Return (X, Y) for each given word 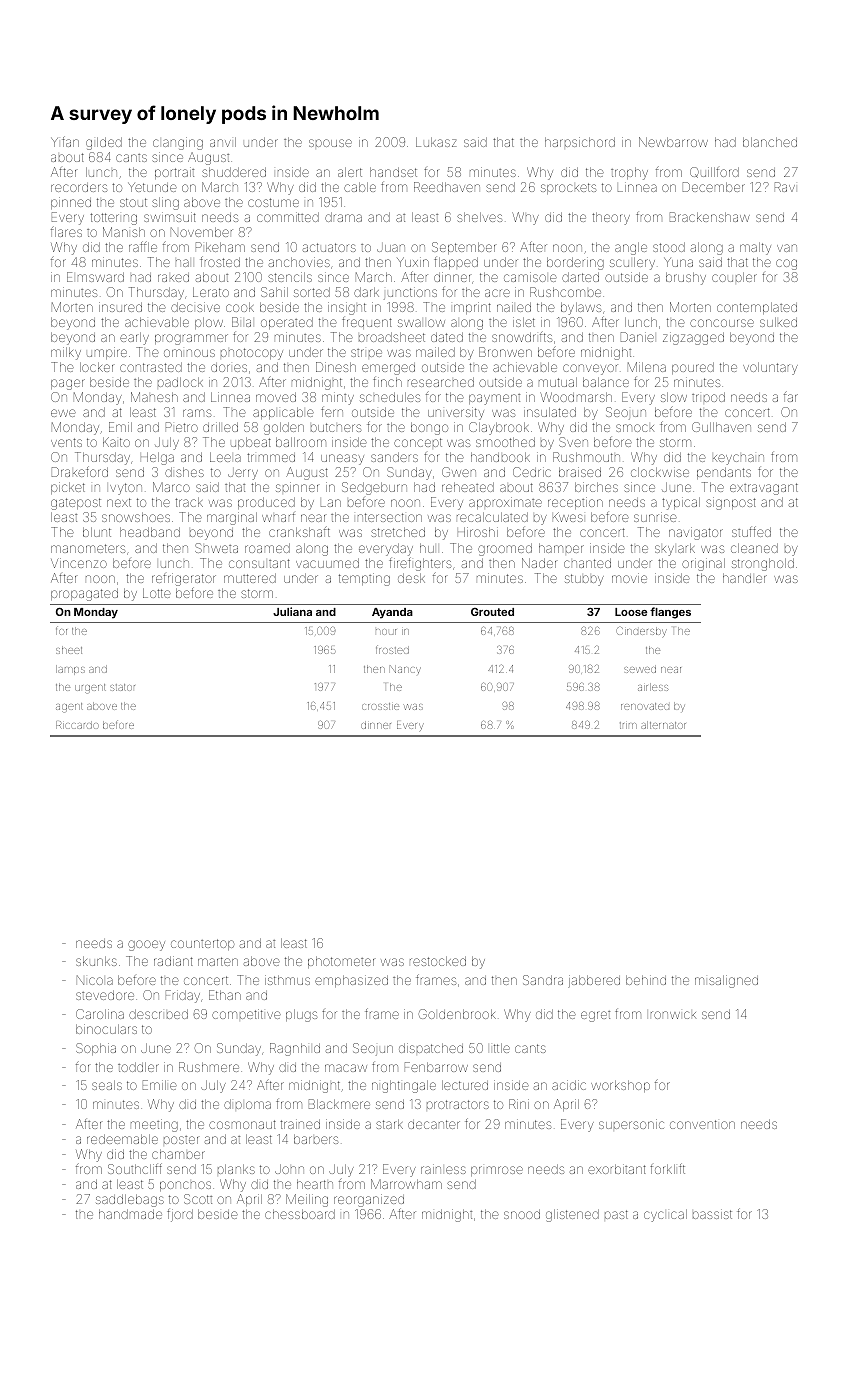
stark (389, 1124)
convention (702, 1124)
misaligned (726, 981)
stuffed (751, 531)
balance (606, 382)
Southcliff (135, 1168)
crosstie (380, 706)
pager (68, 384)
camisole (530, 277)
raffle (143, 246)
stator (122, 687)
